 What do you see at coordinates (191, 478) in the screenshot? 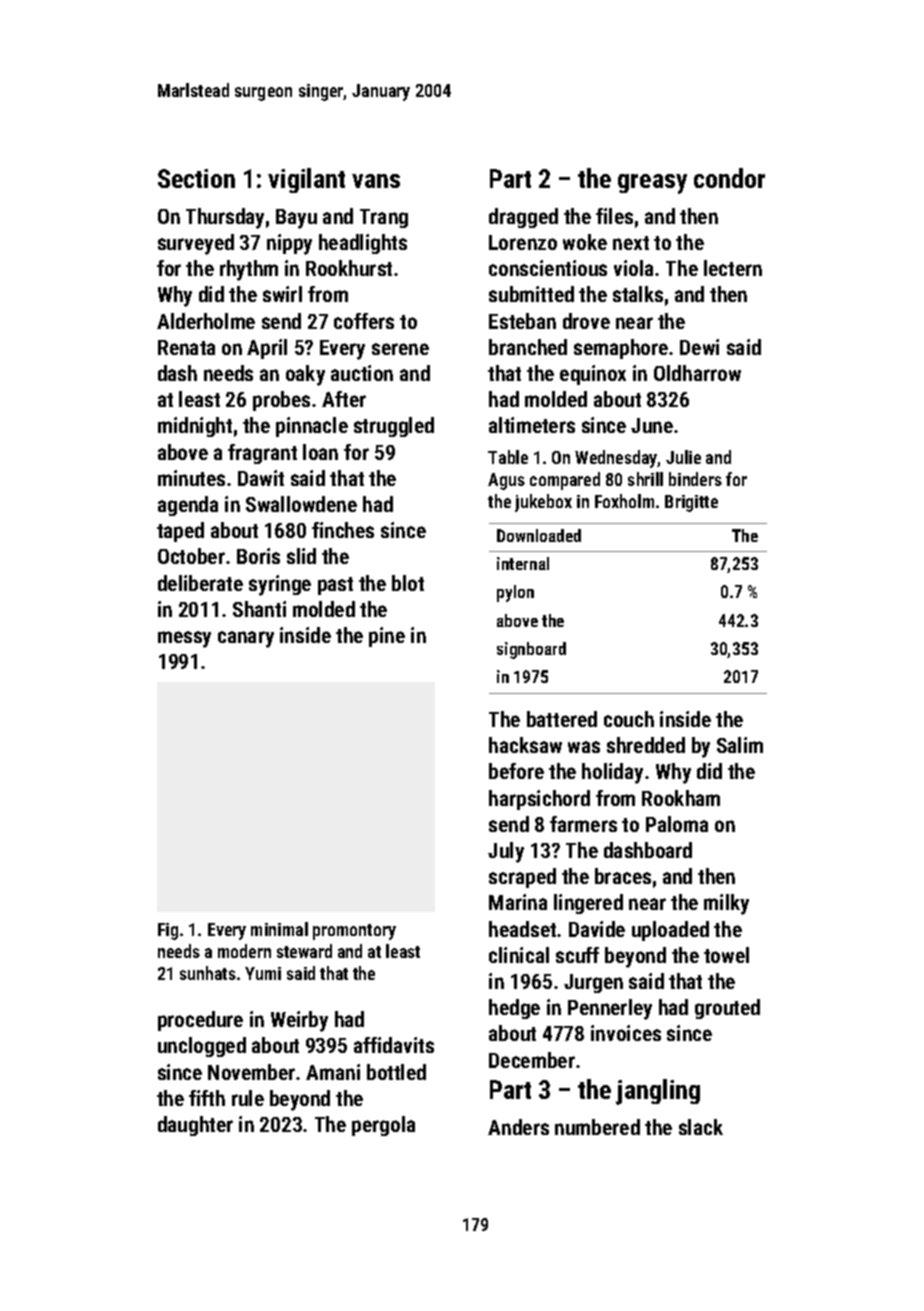
I see `minutes` at bounding box center [191, 478].
